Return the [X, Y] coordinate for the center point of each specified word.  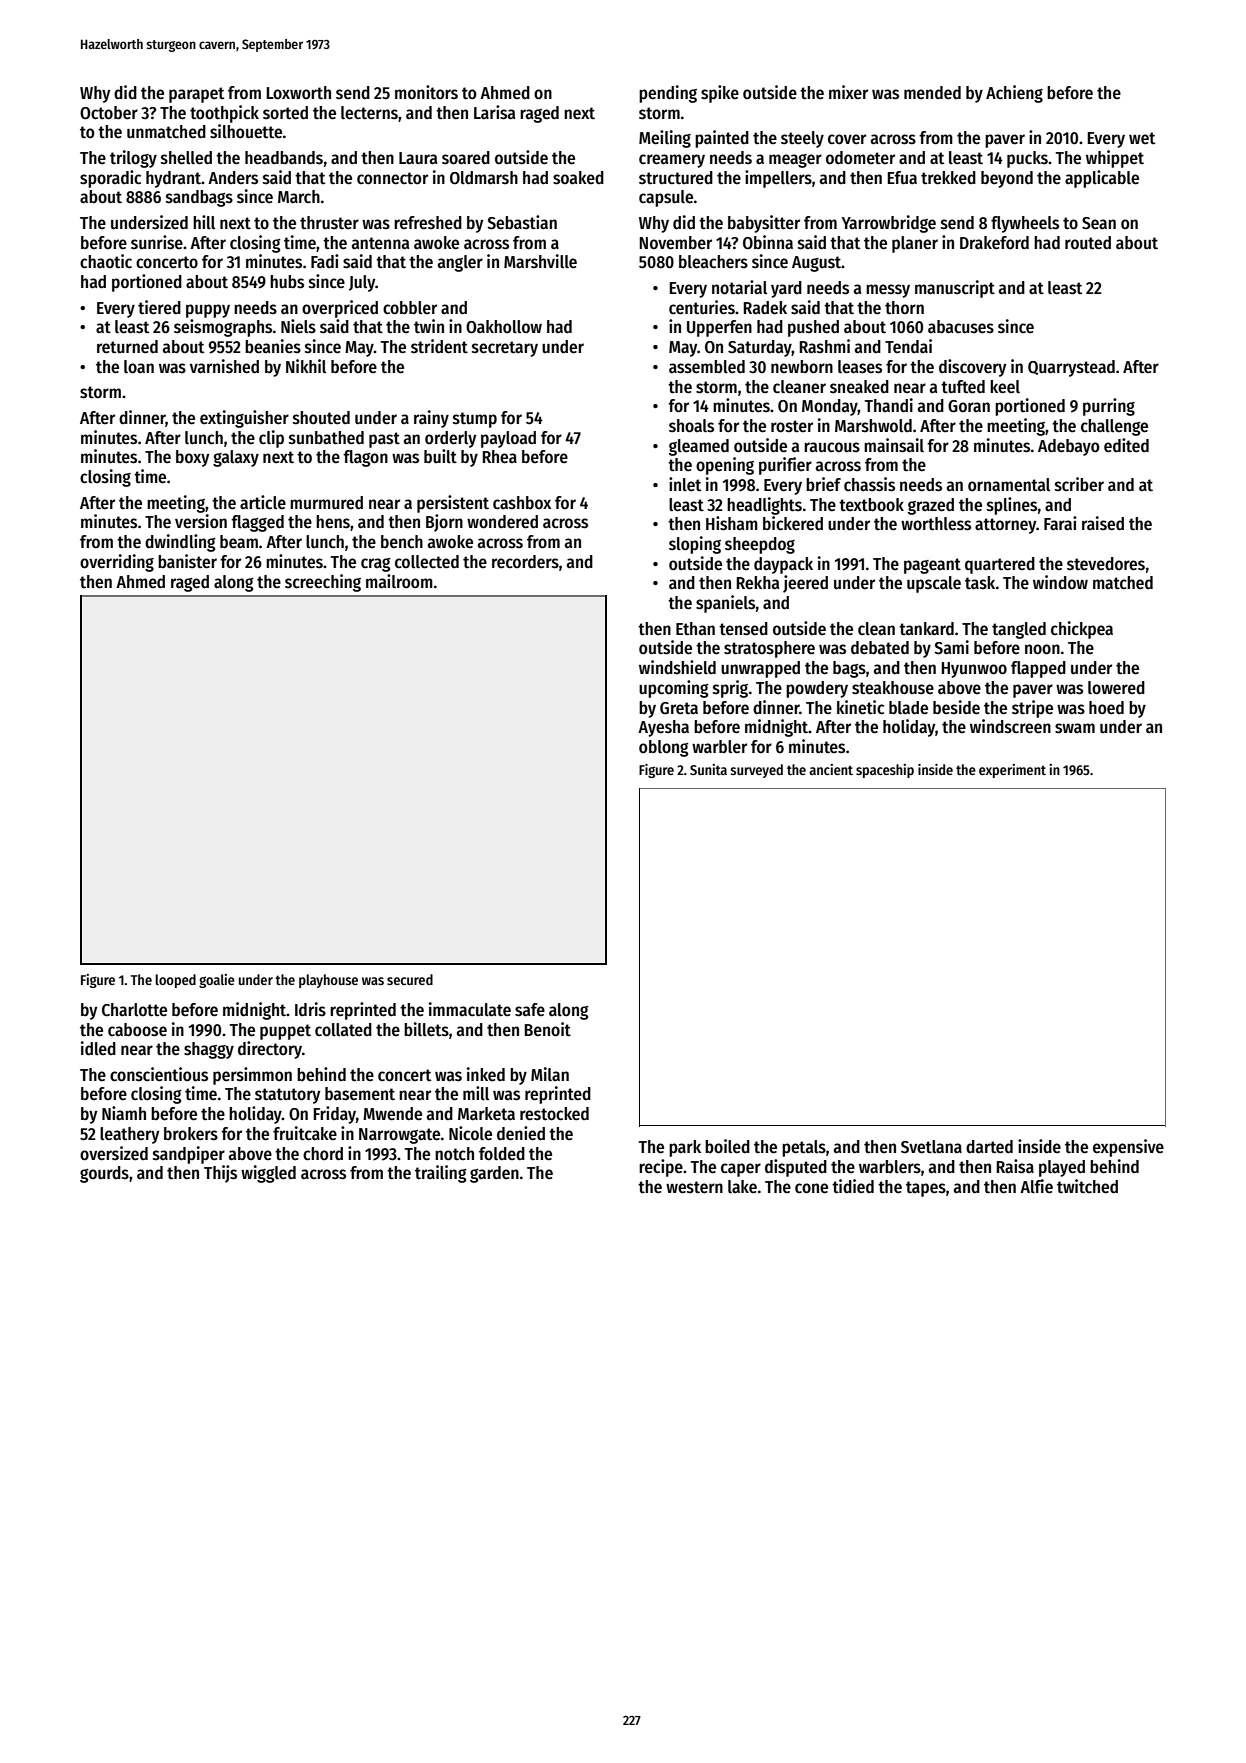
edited [1126, 445]
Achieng [1014, 94]
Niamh [124, 1113]
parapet [196, 95]
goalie [217, 981]
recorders [525, 562]
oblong [664, 748]
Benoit [548, 1029]
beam [239, 542]
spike [720, 94]
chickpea [1082, 630]
